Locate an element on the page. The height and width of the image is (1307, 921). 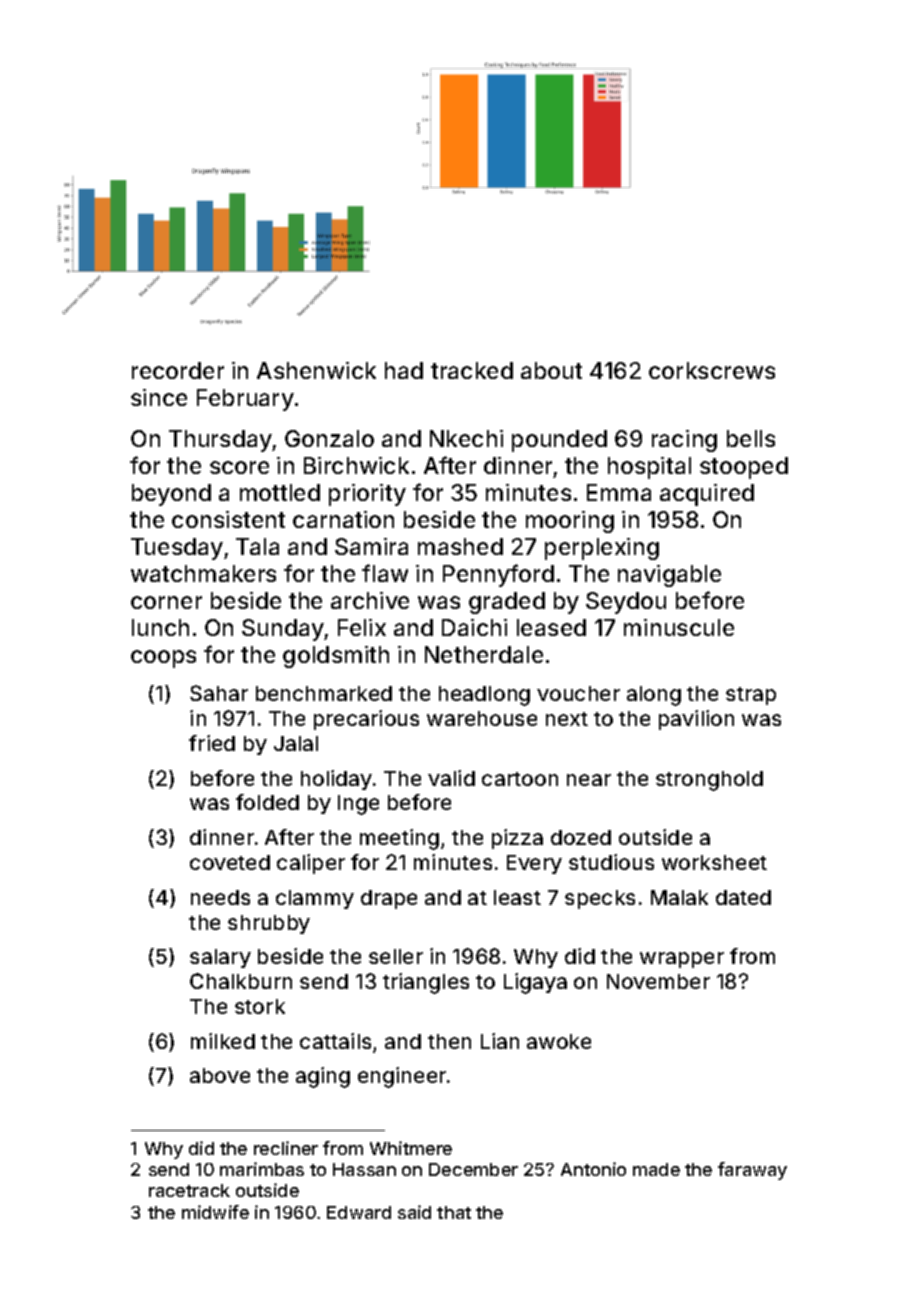
cattails is located at coordinates (335, 1041).
